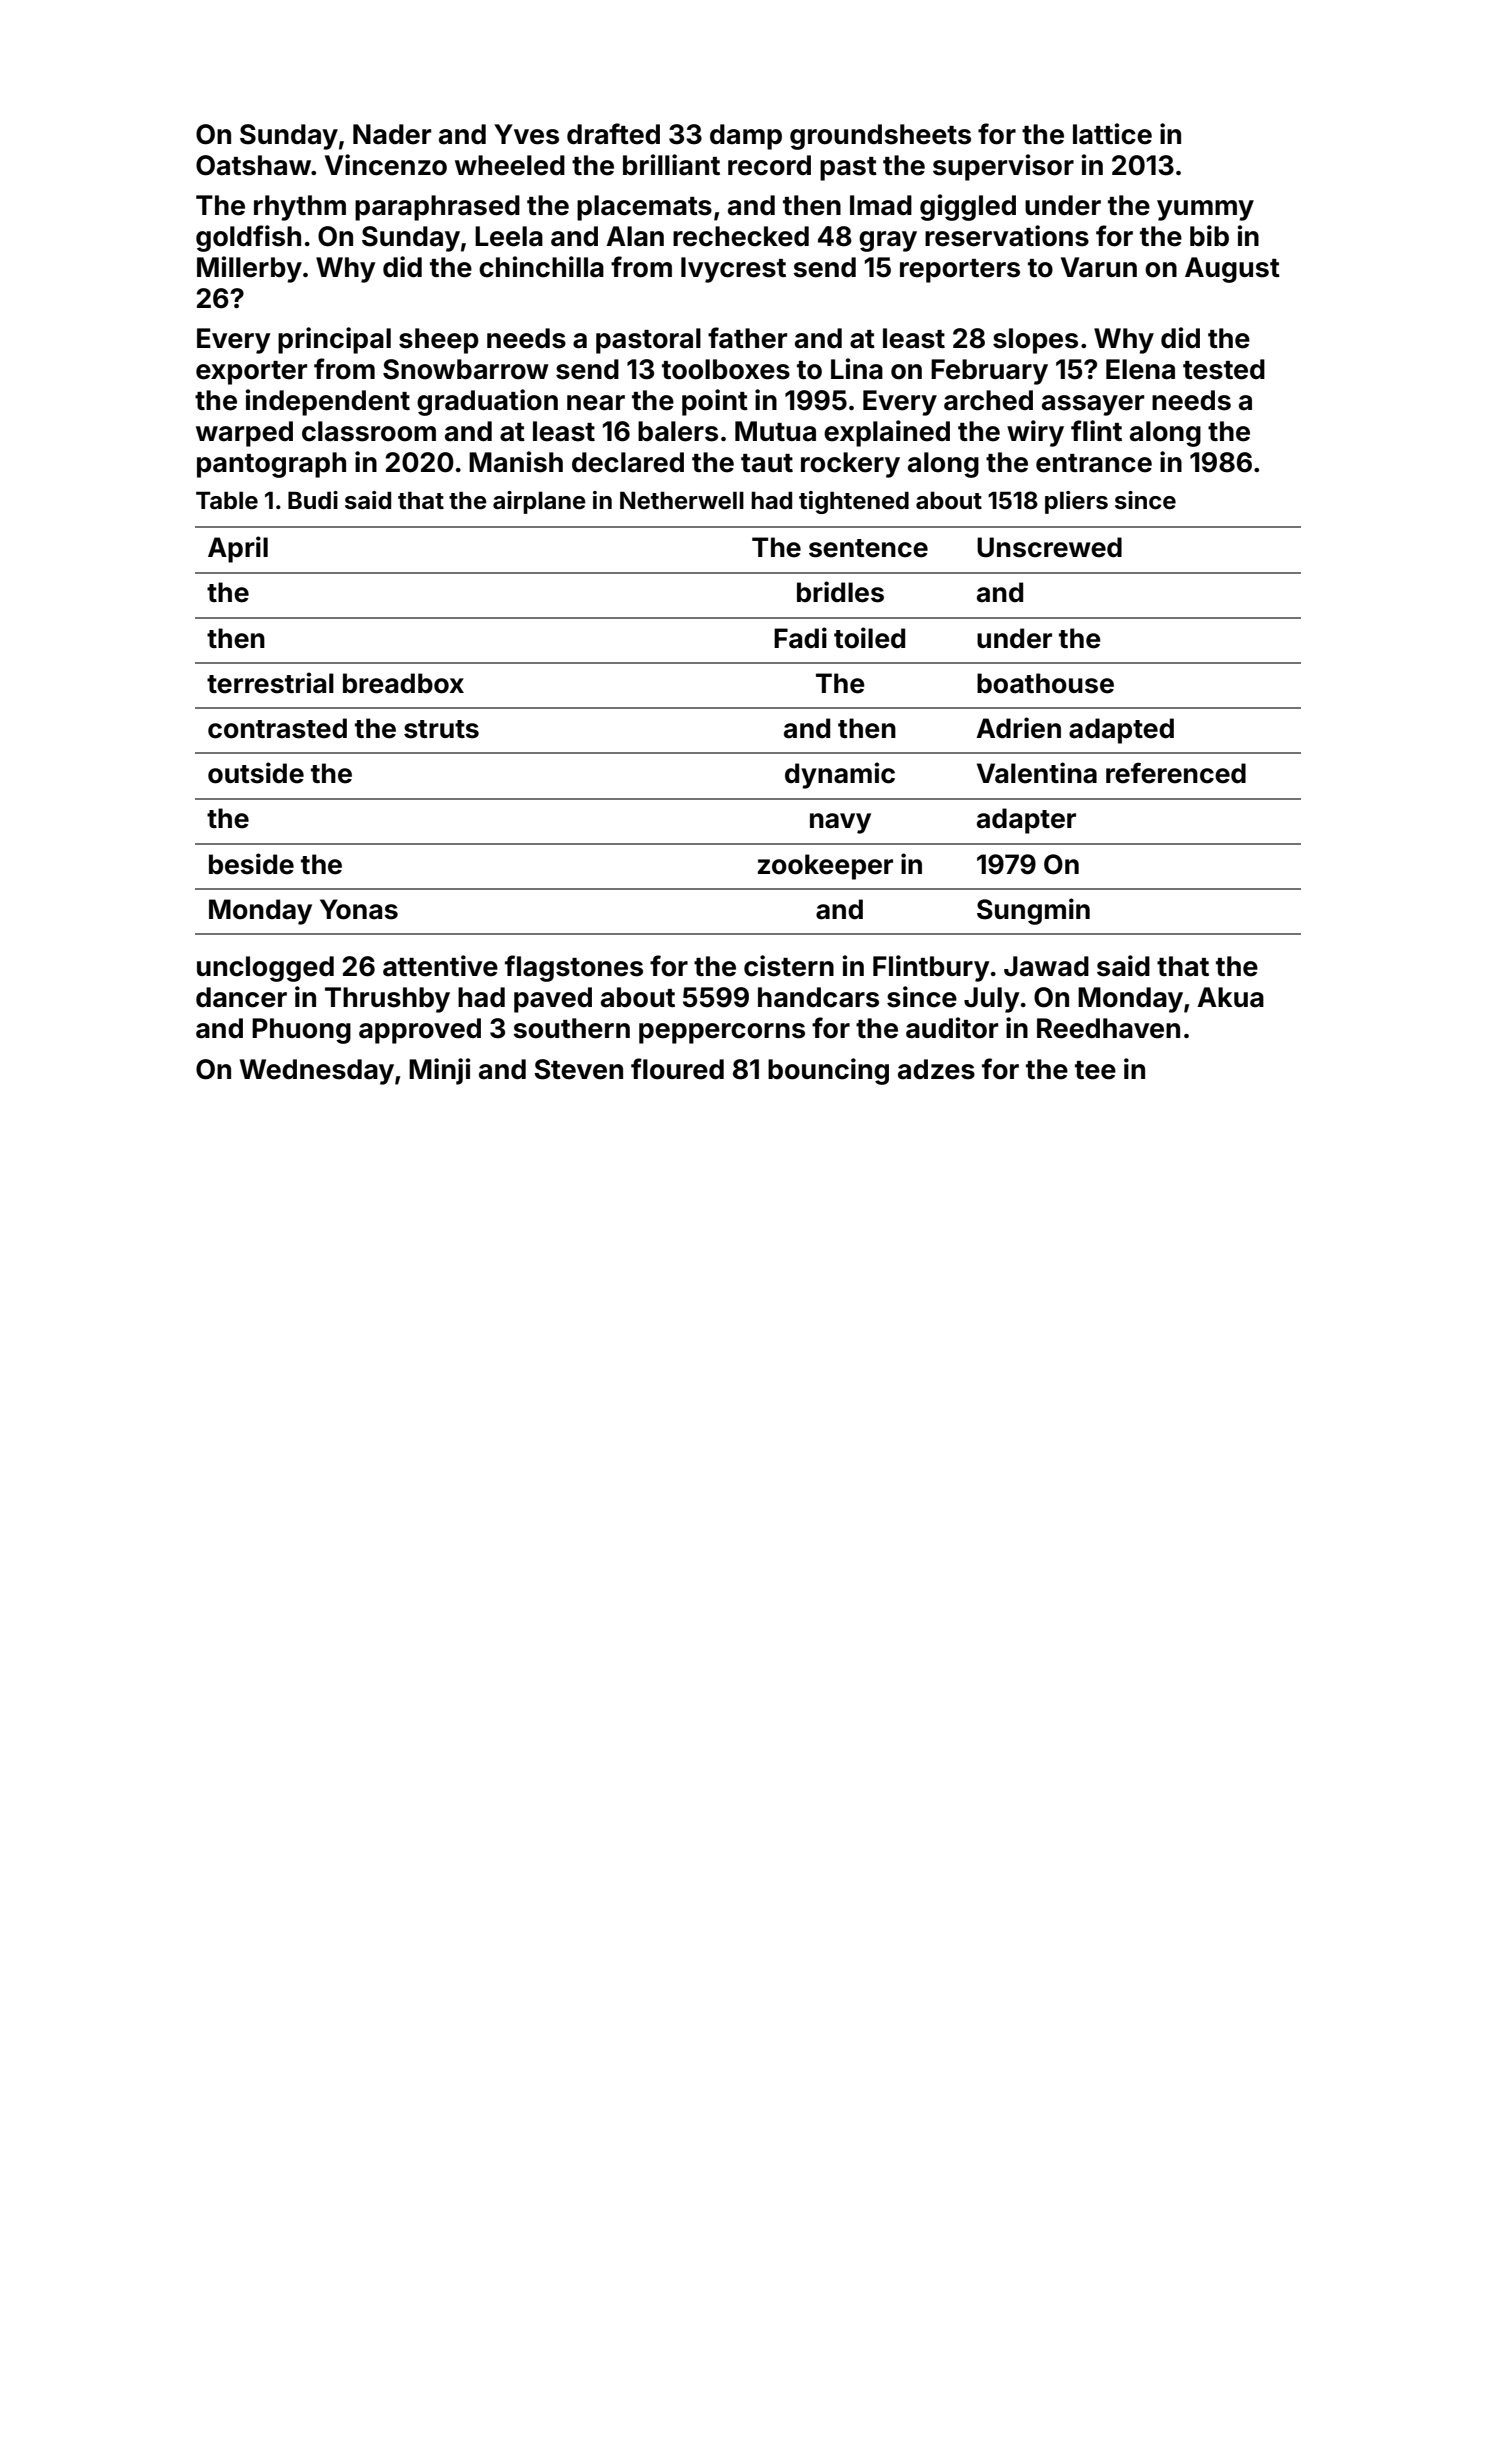 The height and width of the document is (2464, 1496). Describe the element at coordinates (509, 236) in the document. I see `Leela` at that location.
